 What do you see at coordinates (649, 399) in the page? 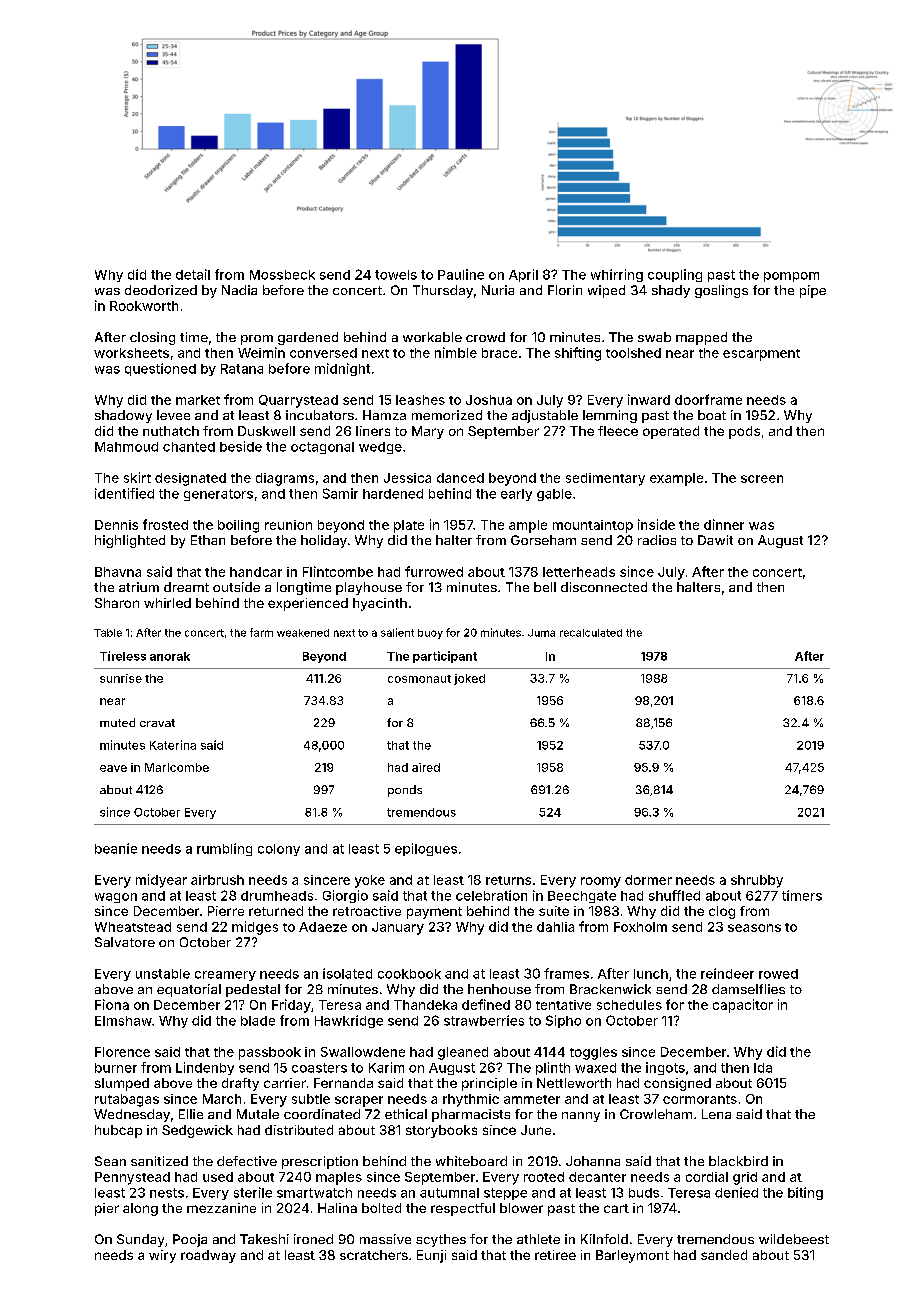
I see `inward` at bounding box center [649, 399].
